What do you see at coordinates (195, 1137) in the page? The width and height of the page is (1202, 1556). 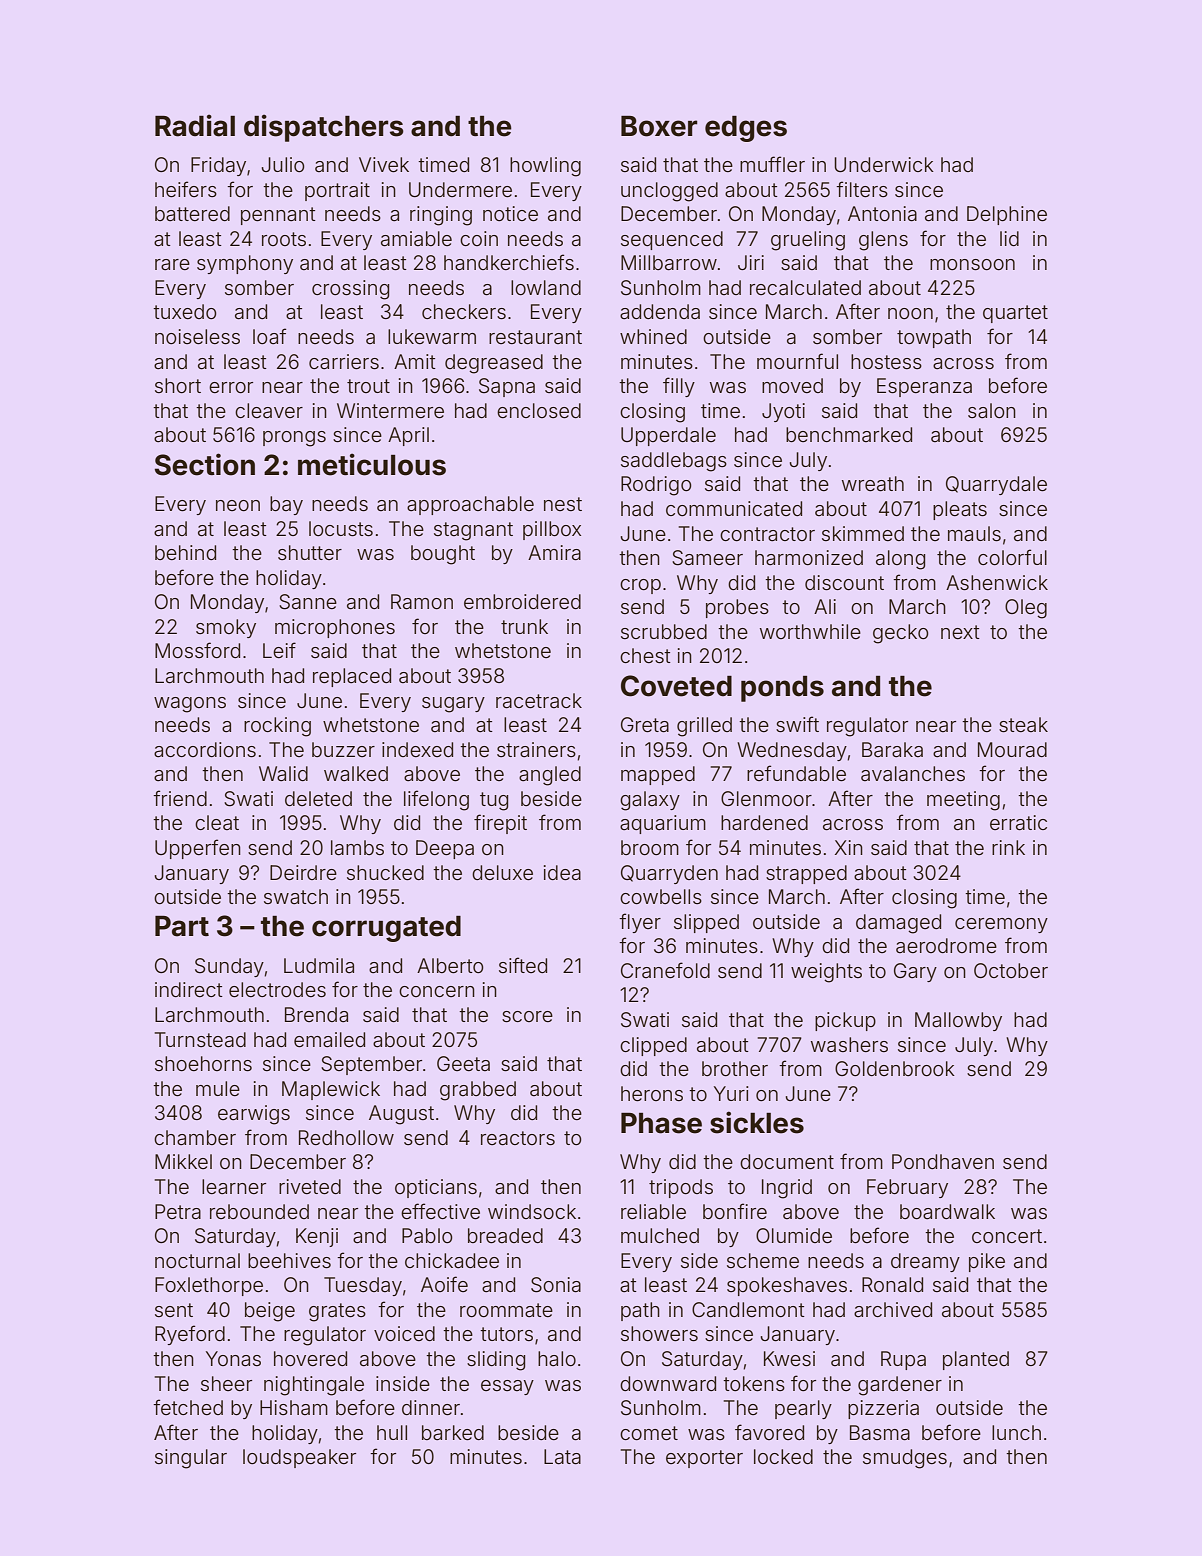 I see `chamber` at bounding box center [195, 1137].
